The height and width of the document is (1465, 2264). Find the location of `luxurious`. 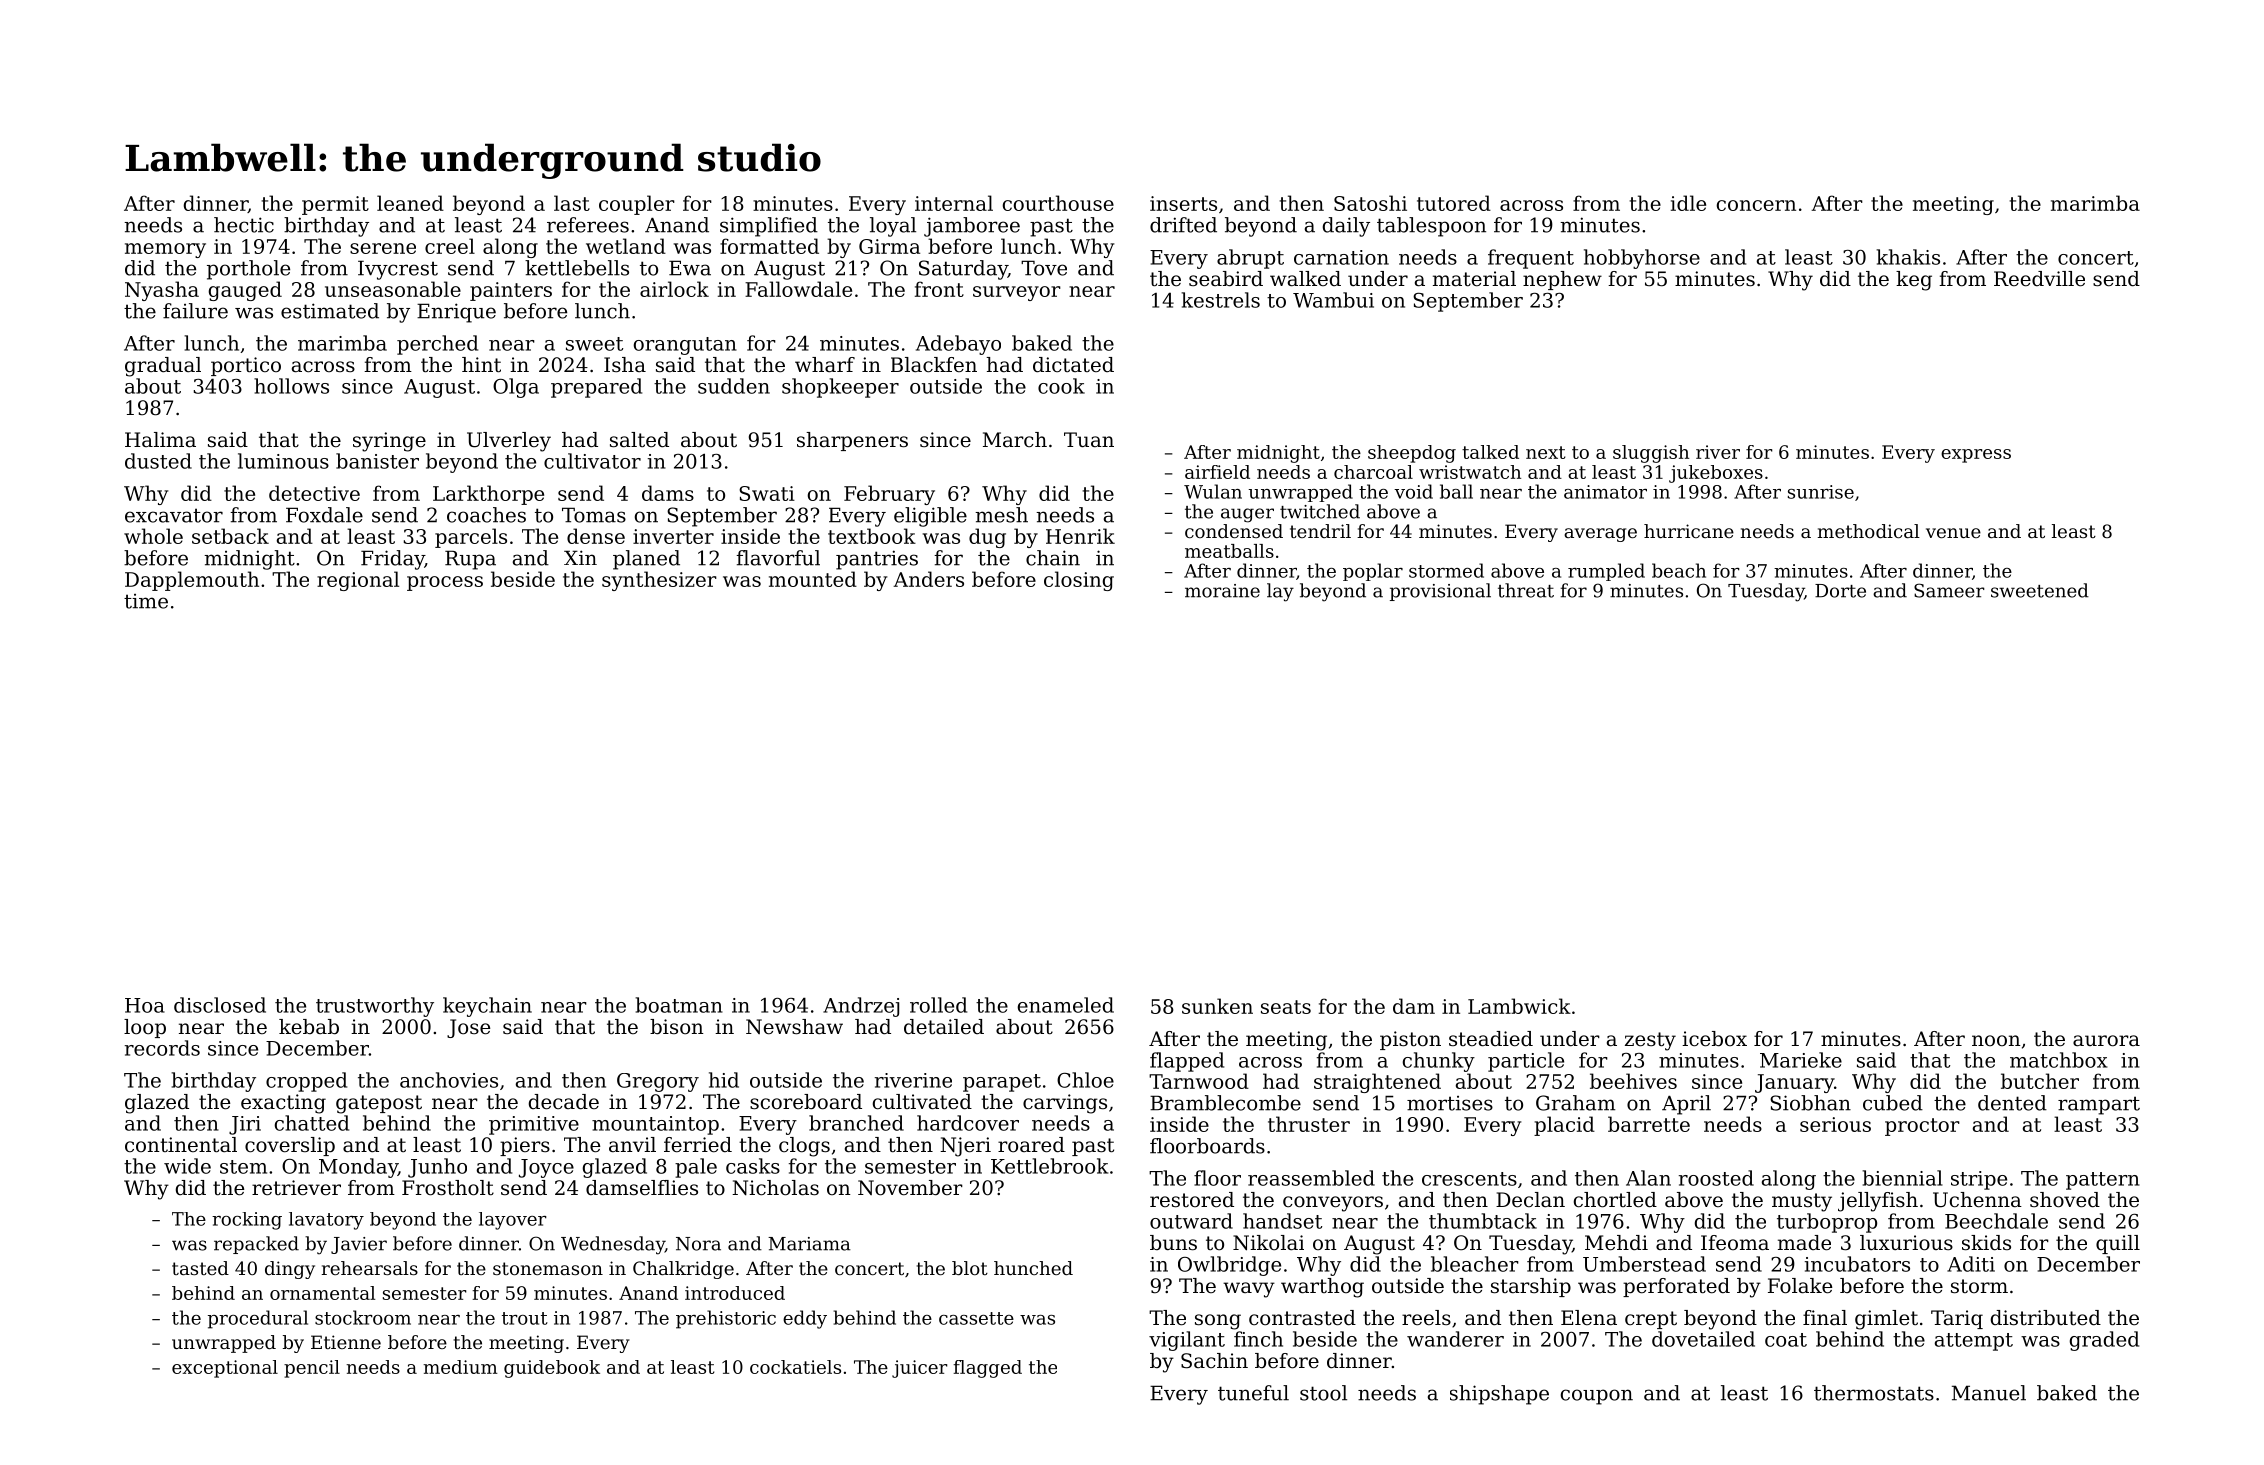

luxurious is located at coordinates (1906, 1243).
